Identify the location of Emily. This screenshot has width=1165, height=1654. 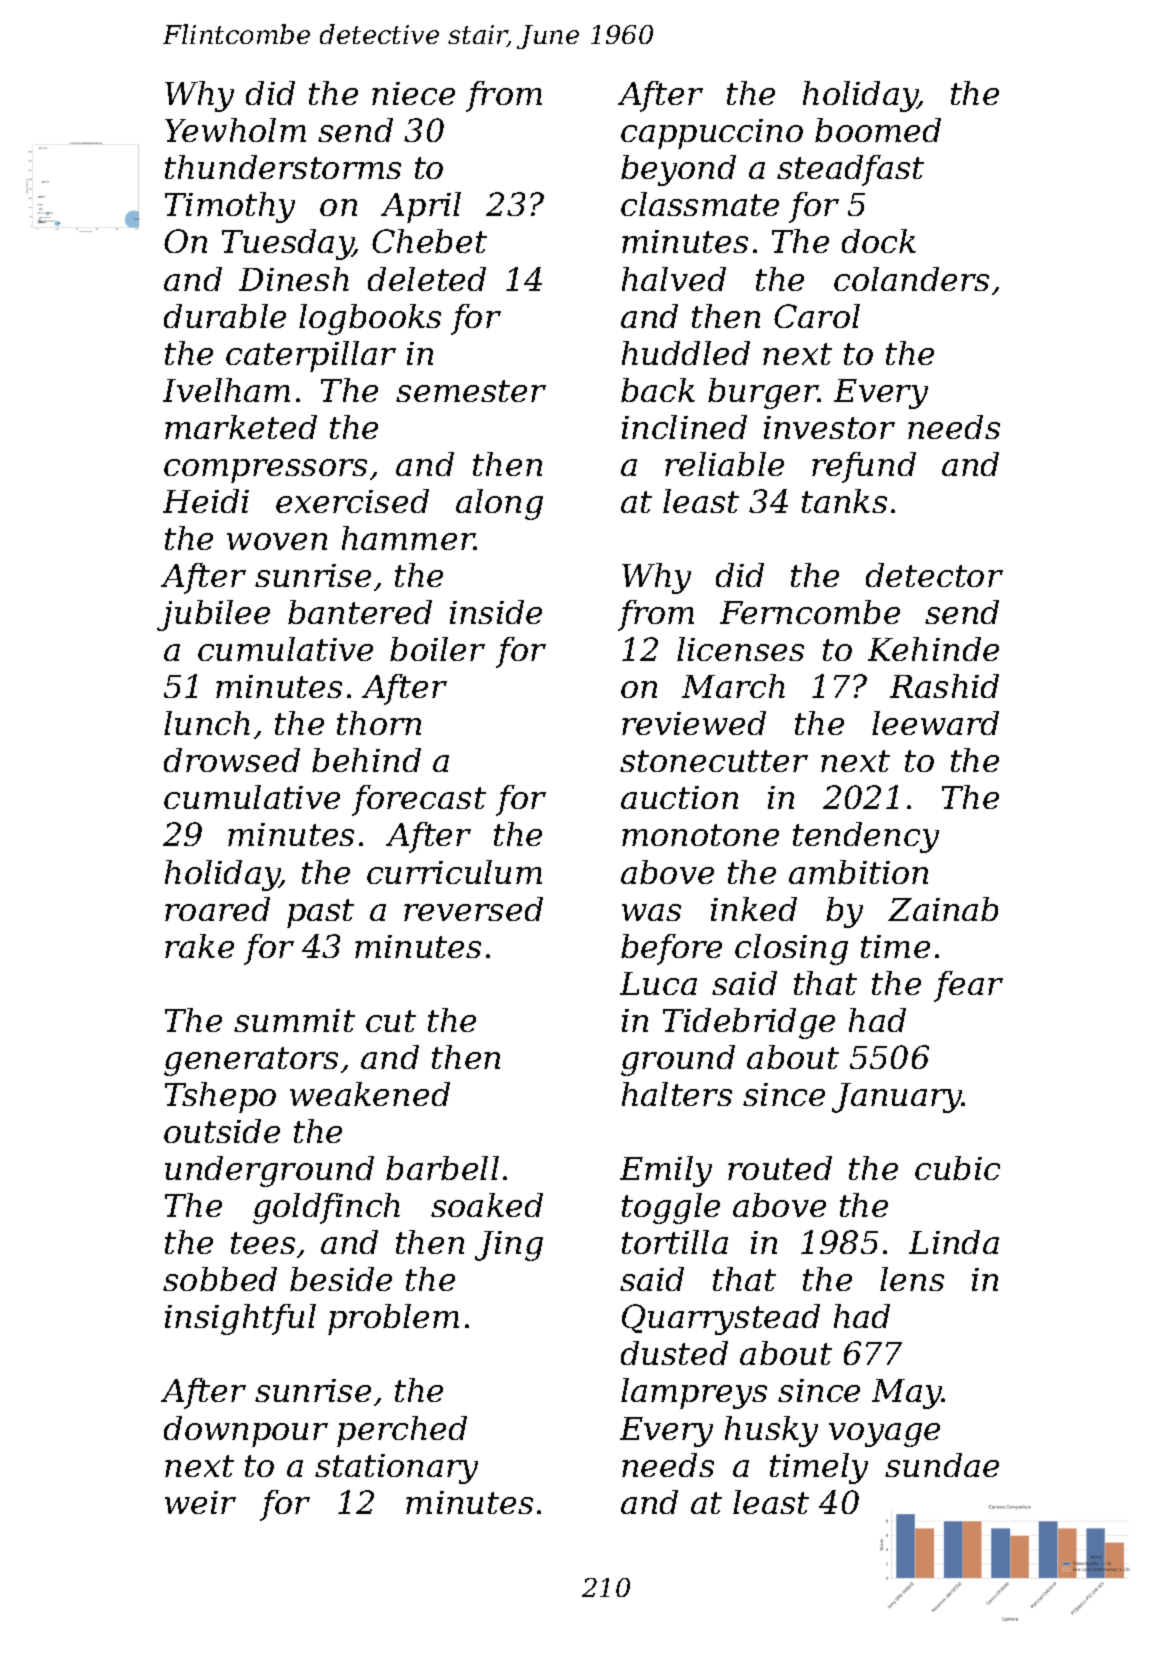
(666, 1171).
